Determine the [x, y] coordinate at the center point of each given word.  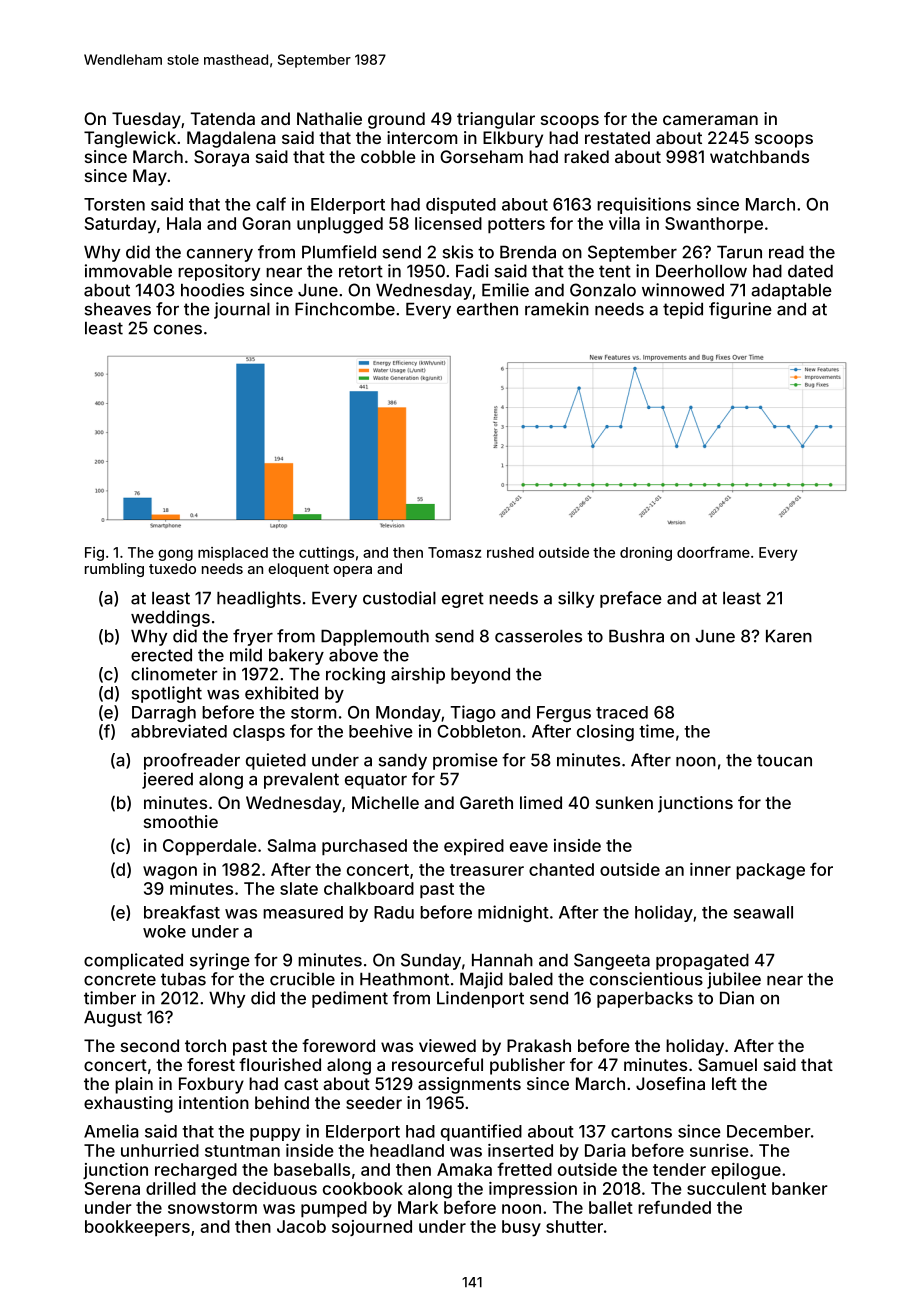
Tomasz [454, 552]
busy [521, 1228]
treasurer [487, 870]
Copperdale [210, 847]
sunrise [719, 1150]
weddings [170, 618]
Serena [112, 1188]
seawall [763, 912]
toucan [784, 760]
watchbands [759, 156]
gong [175, 555]
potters [516, 226]
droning [646, 554]
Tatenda [222, 118]
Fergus [564, 714]
